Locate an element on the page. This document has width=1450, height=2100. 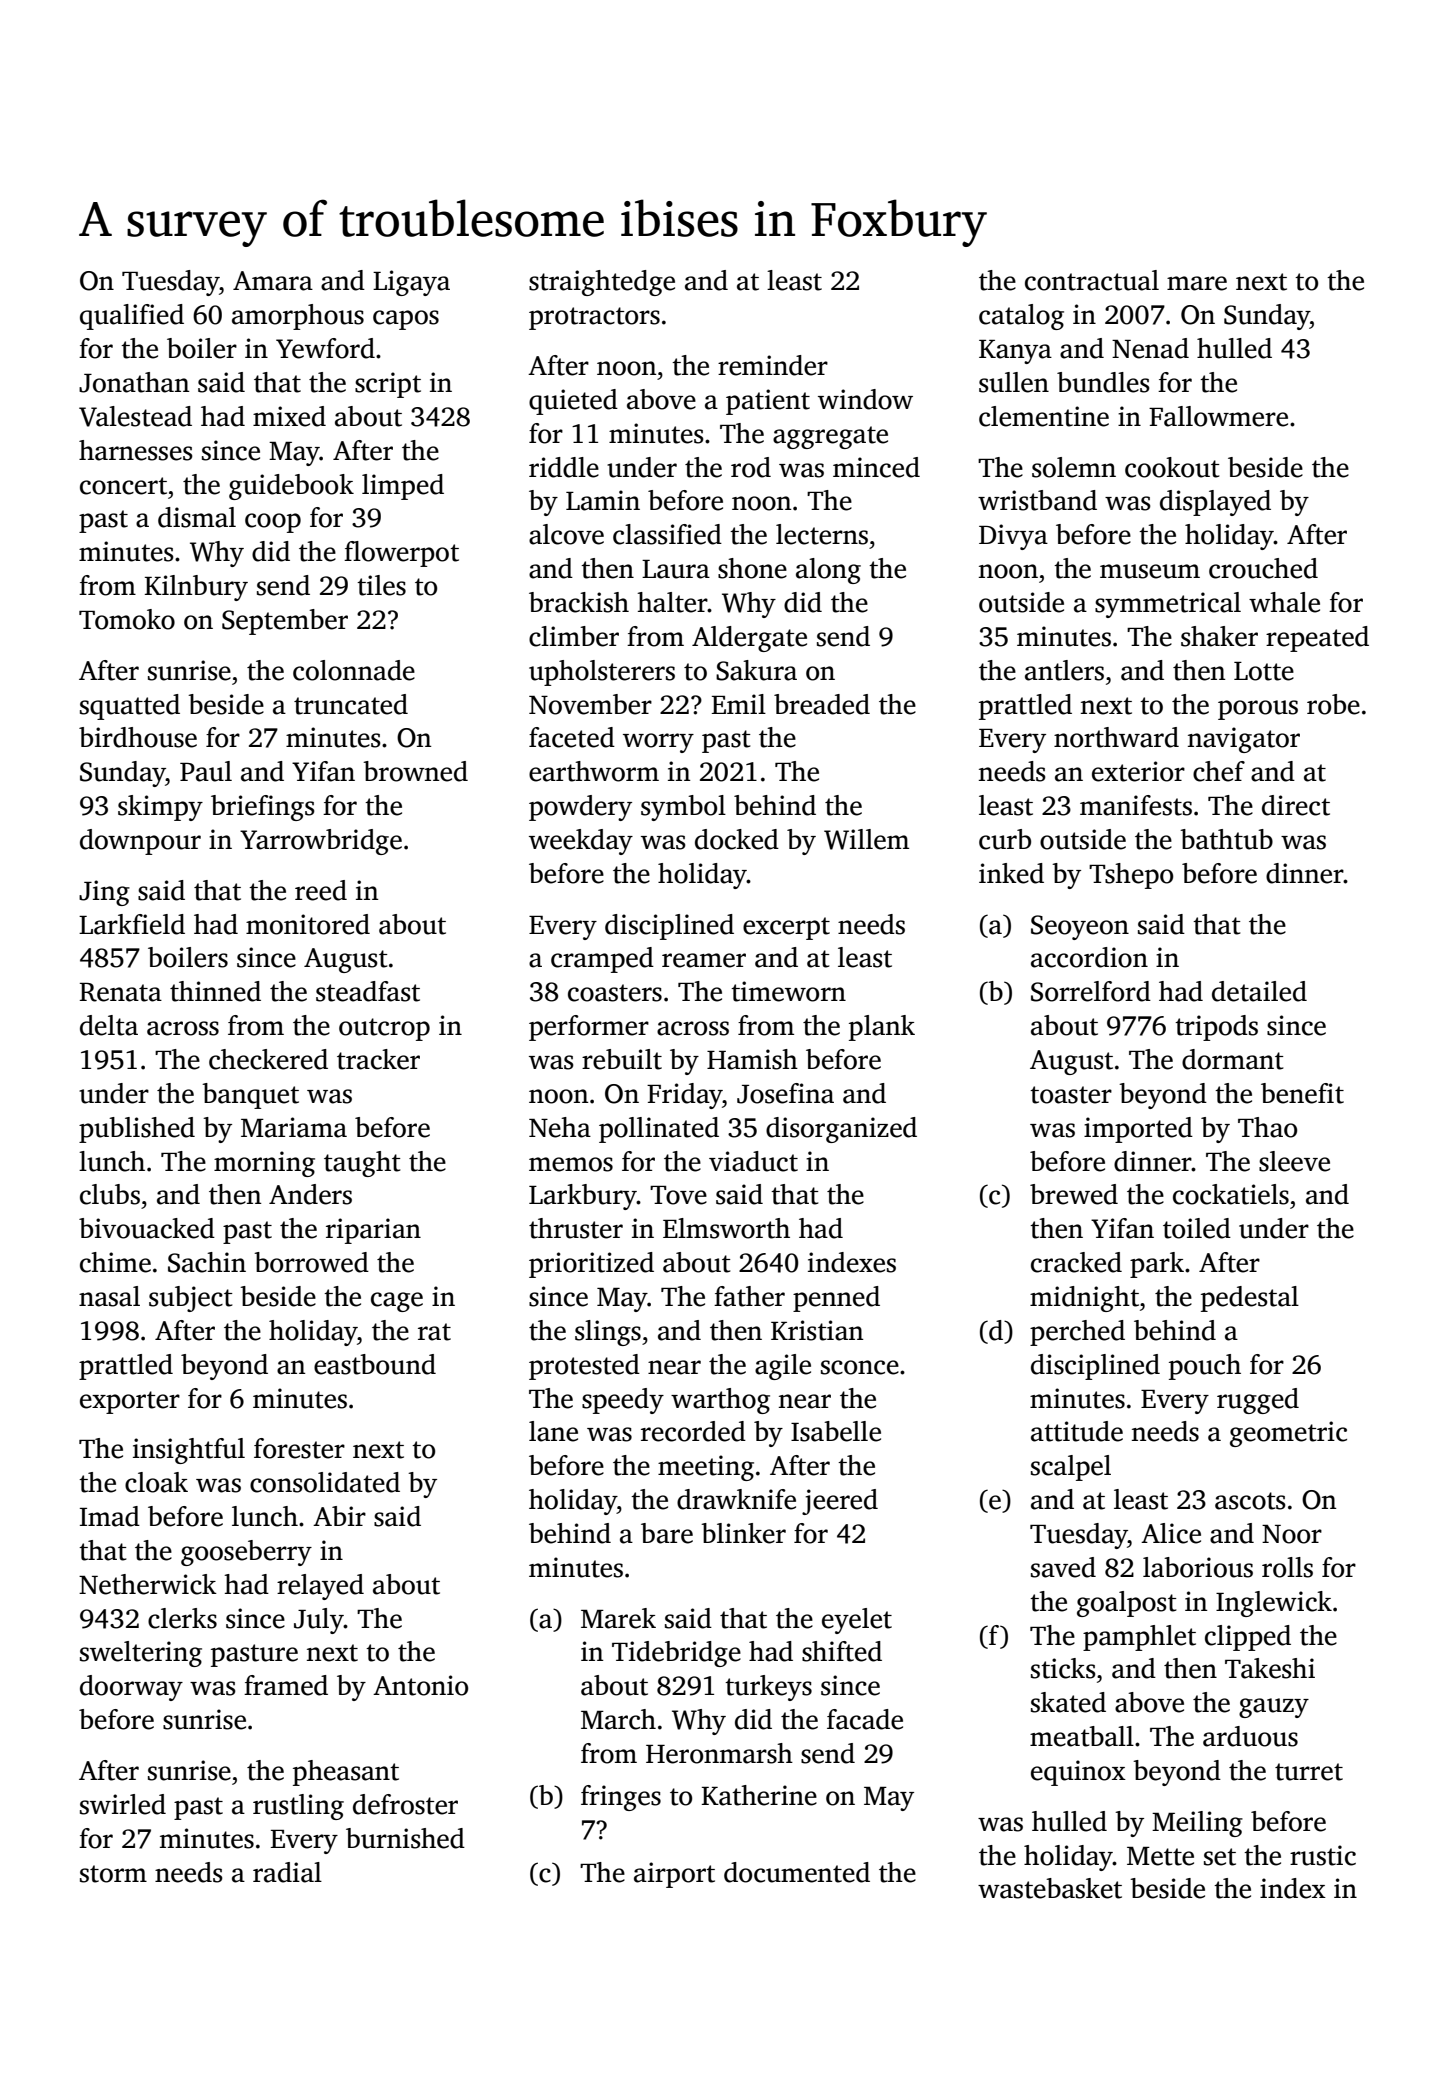
minced is located at coordinates (876, 467).
